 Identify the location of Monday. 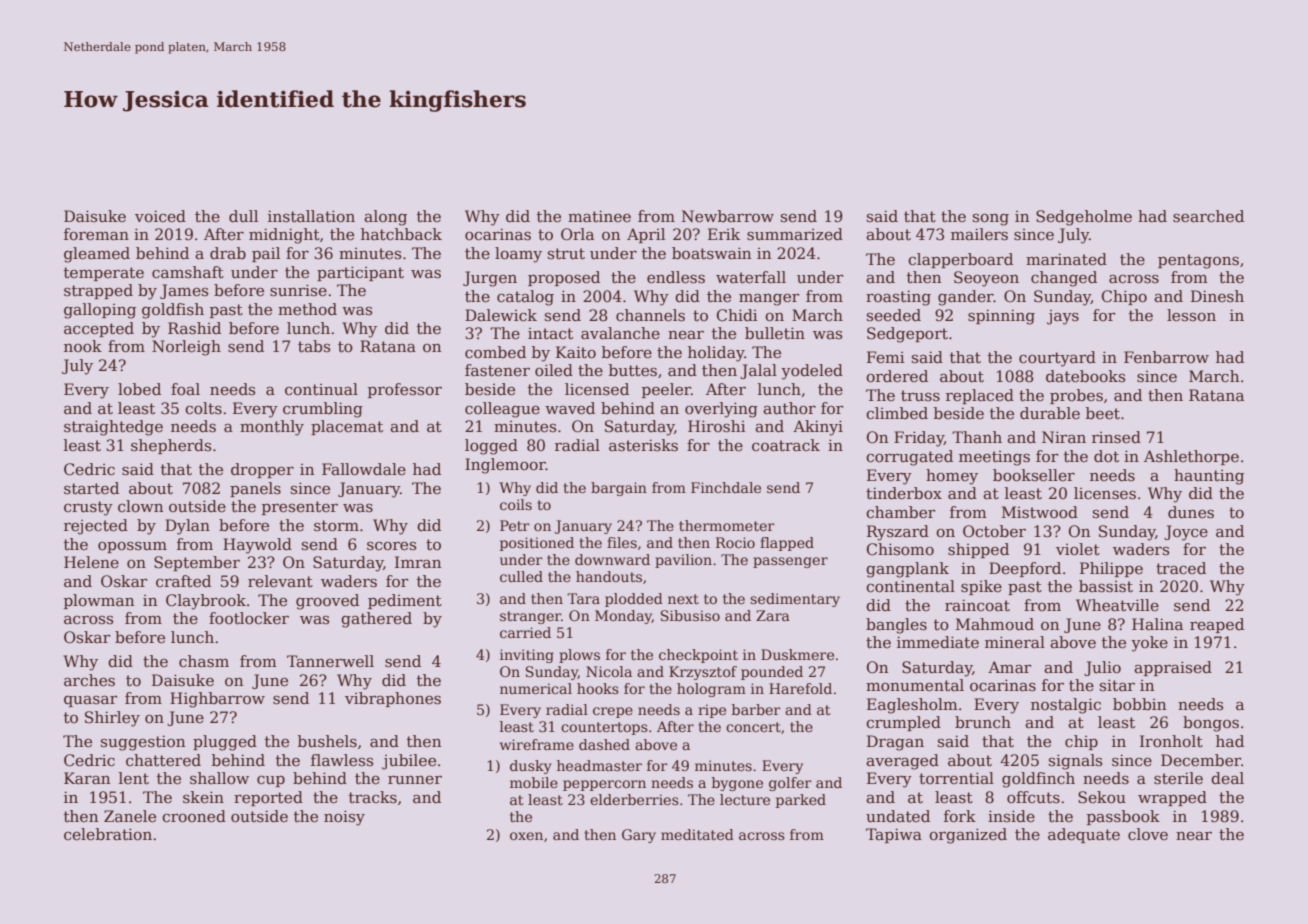
(623, 617).
